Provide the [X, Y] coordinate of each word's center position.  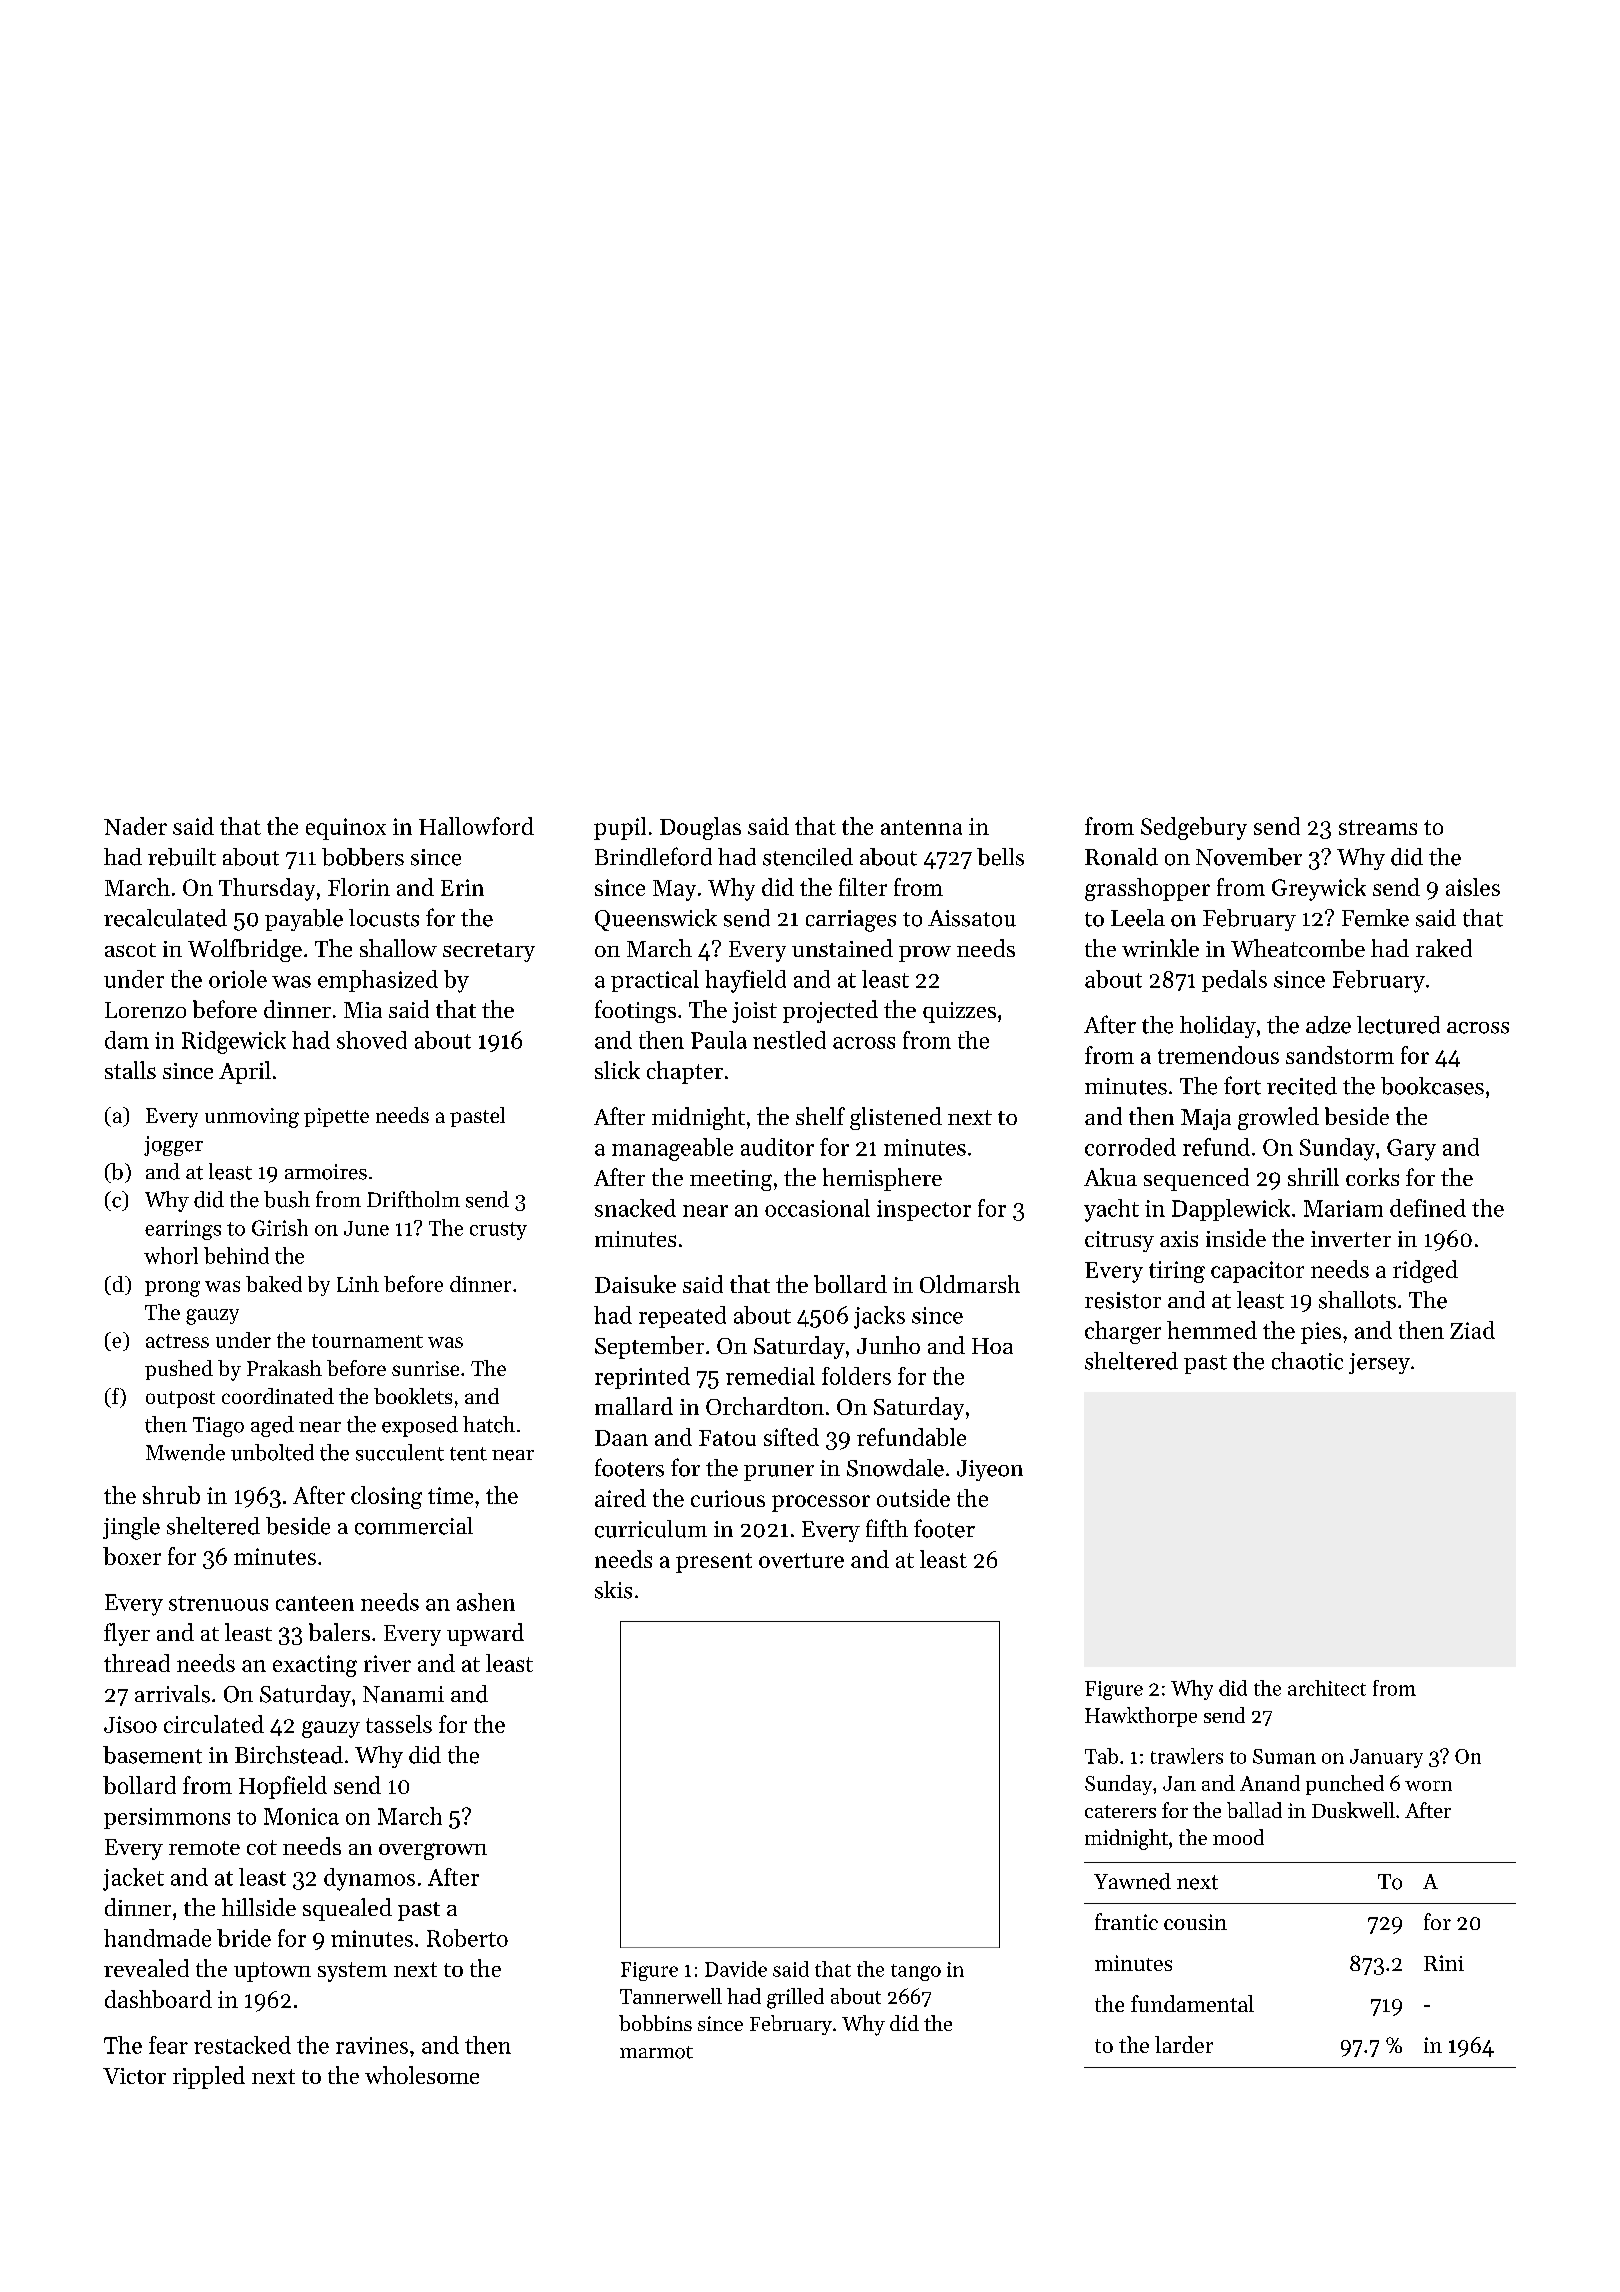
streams [1378, 827]
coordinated [278, 1396]
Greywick [1319, 889]
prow [925, 954]
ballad [1254, 1810]
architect [1327, 1688]
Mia [363, 1010]
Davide [736, 1969]
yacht [1111, 1210]
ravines [372, 2045]
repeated [682, 1317]
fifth [887, 1528]
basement [152, 1755]
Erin [462, 887]
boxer [132, 1556]
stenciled [808, 857]
